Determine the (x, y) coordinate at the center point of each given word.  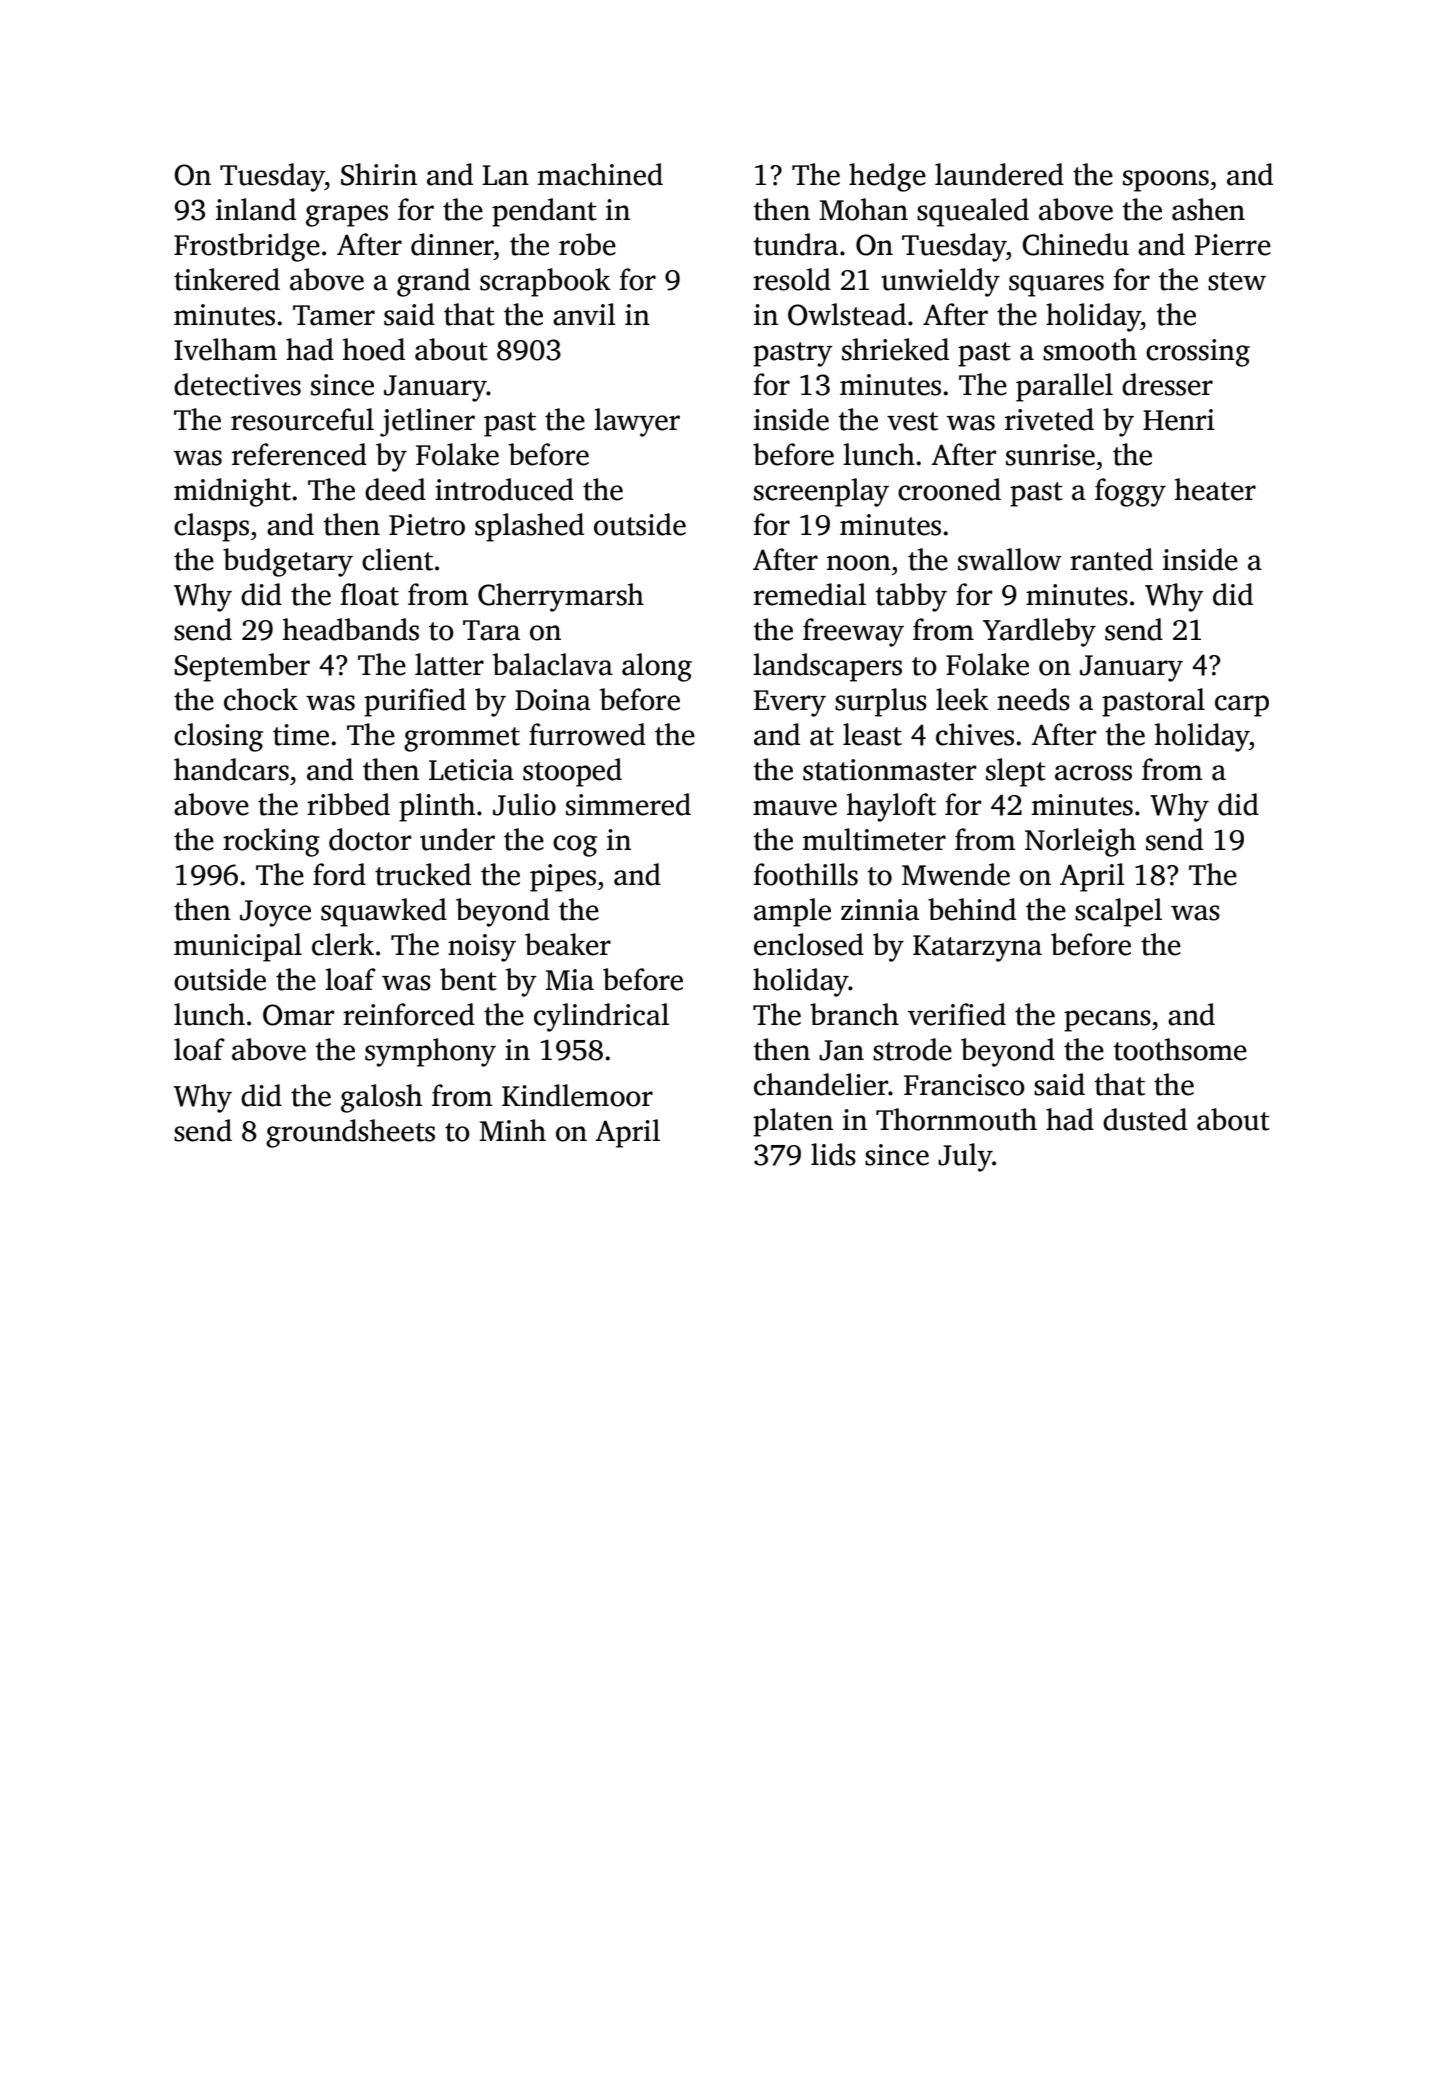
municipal (238, 947)
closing (218, 737)
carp (1242, 706)
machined (600, 174)
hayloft (891, 807)
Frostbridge (247, 247)
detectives (237, 384)
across (1093, 773)
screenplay (821, 492)
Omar (298, 1015)
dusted (1145, 1119)
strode (912, 1049)
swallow (1010, 559)
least (872, 734)
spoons (1166, 181)
